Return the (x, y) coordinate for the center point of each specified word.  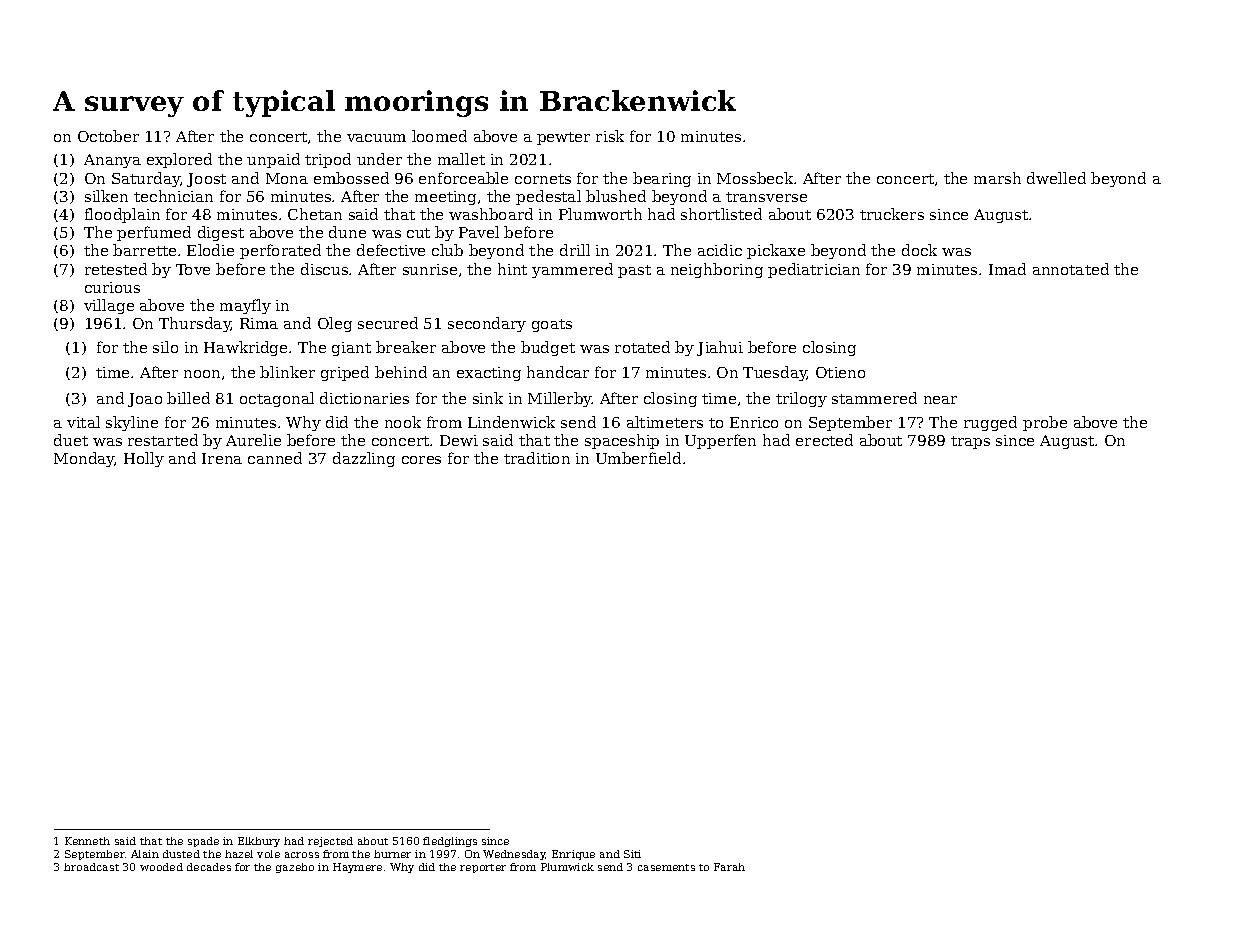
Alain (145, 854)
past (634, 271)
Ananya (112, 161)
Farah (729, 867)
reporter (483, 868)
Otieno (840, 372)
